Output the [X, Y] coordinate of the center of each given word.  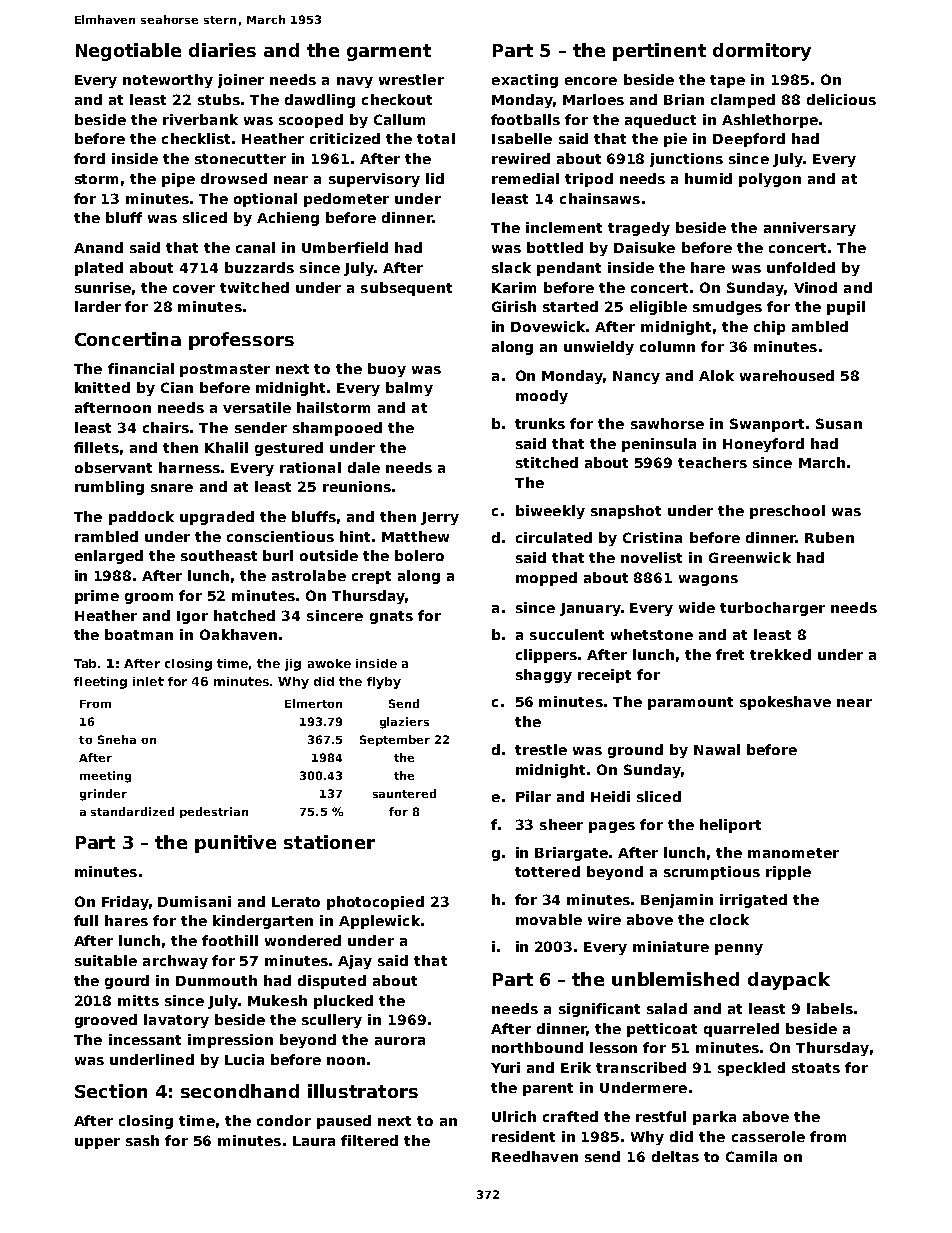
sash [142, 1140]
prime [97, 597]
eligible [658, 308]
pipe [178, 180]
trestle [541, 749]
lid [435, 178]
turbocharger [772, 609]
